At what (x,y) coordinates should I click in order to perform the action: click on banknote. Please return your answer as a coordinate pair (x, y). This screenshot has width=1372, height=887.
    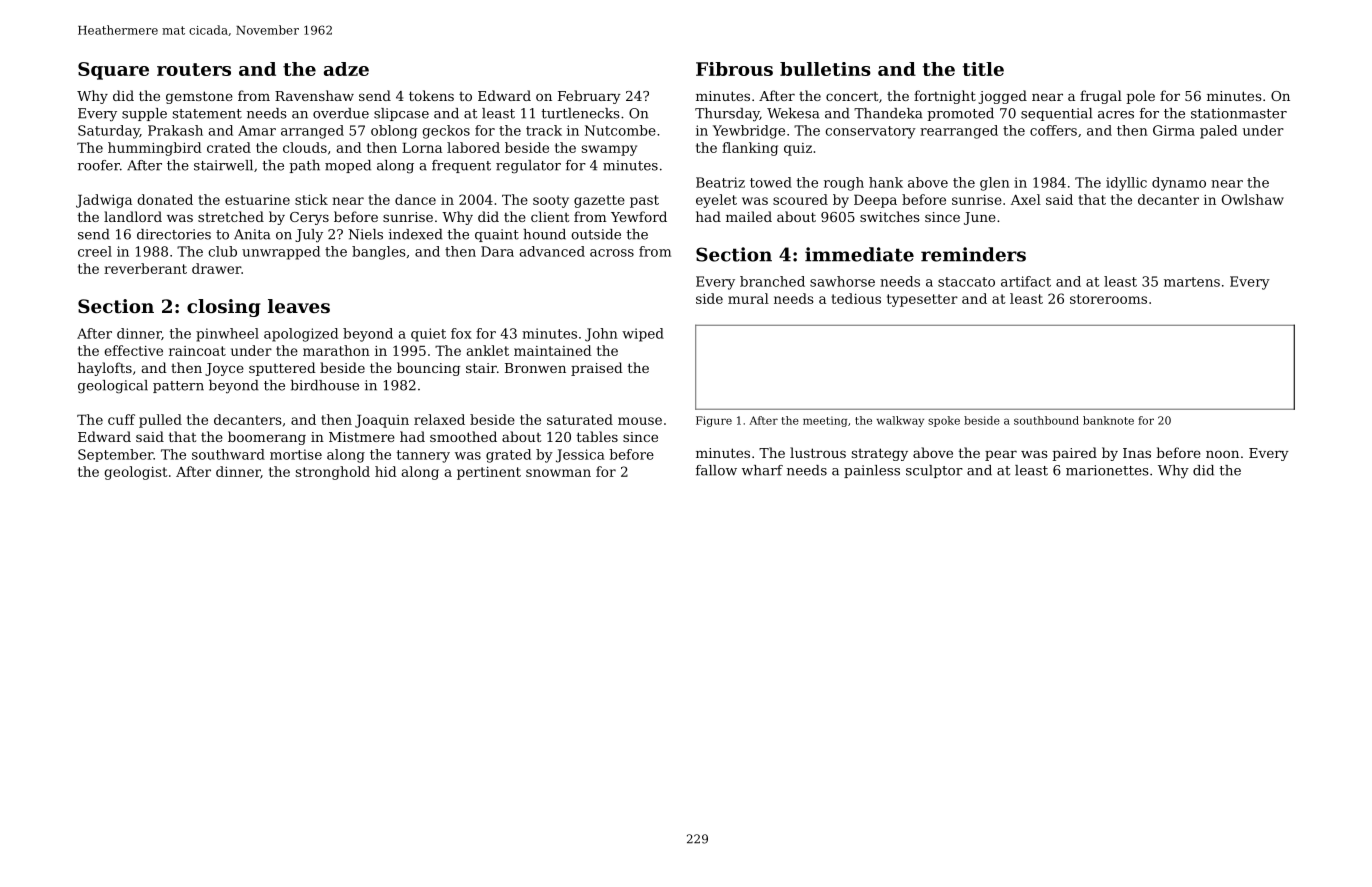
    Looking at the image, I should click on (1108, 420).
